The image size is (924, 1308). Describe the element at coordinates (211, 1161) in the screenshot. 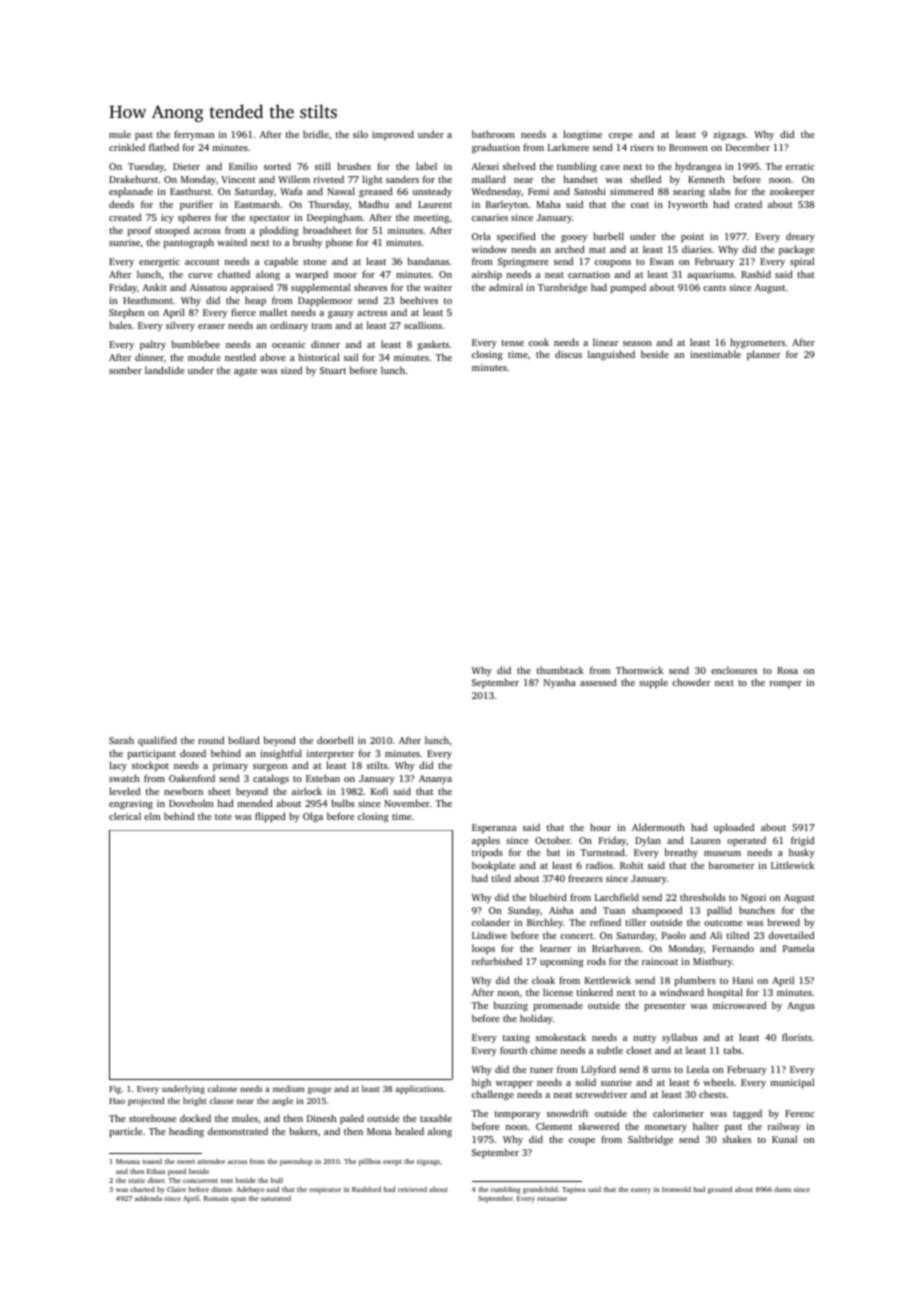

I see `attendee` at that location.
